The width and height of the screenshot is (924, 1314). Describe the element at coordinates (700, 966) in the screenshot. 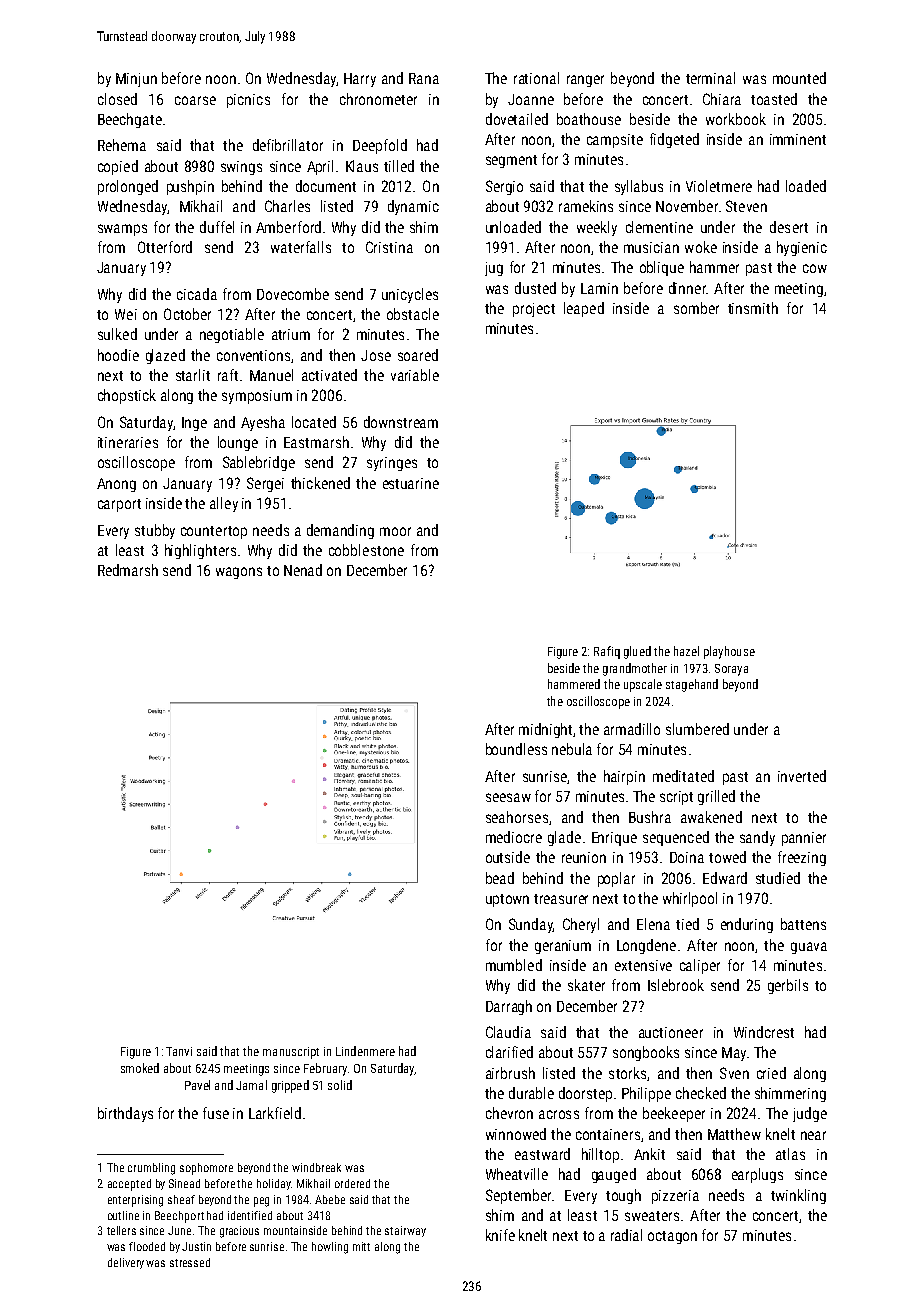

I see `caliper` at that location.
